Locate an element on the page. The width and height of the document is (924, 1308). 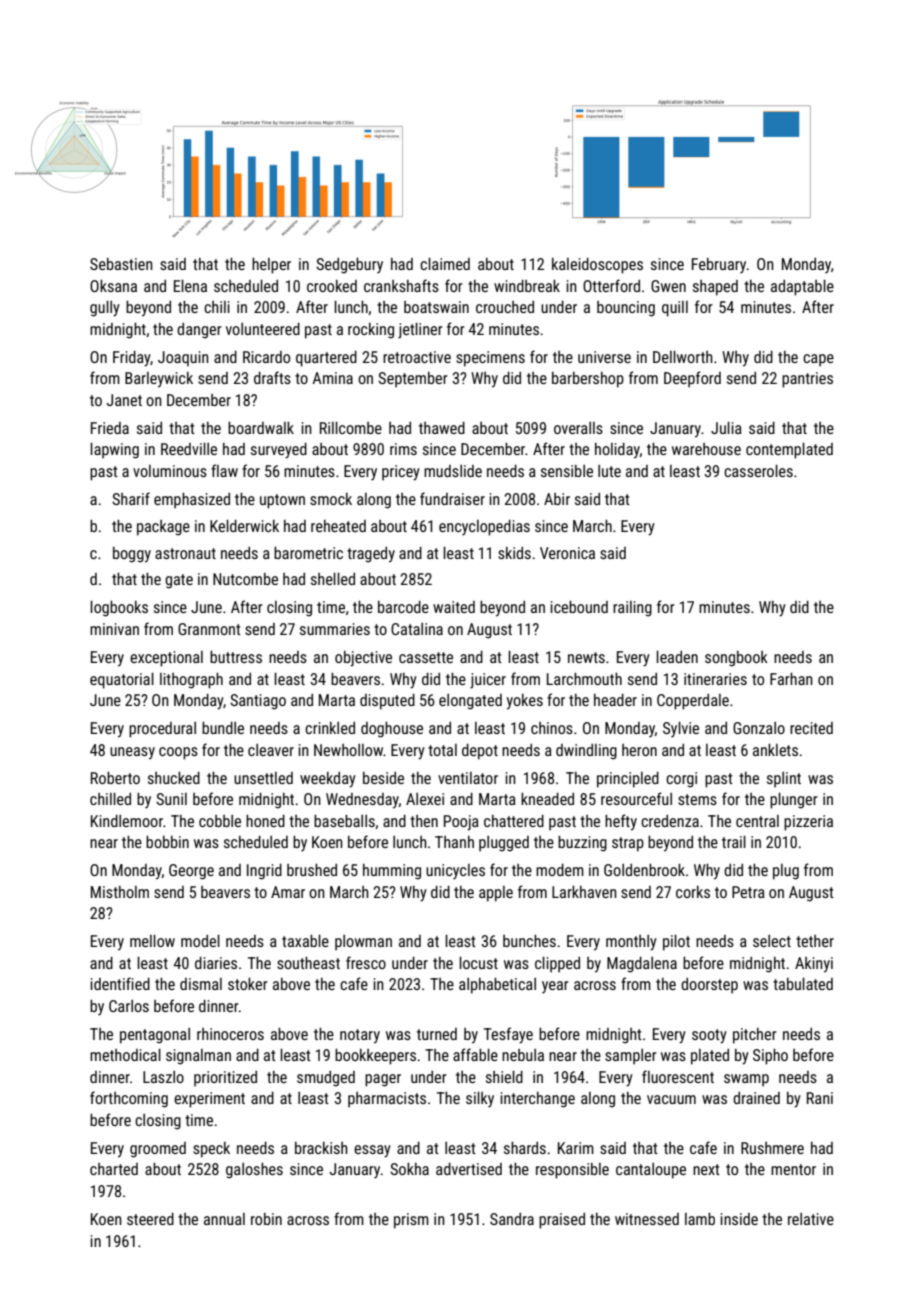
casseroles is located at coordinates (758, 471).
